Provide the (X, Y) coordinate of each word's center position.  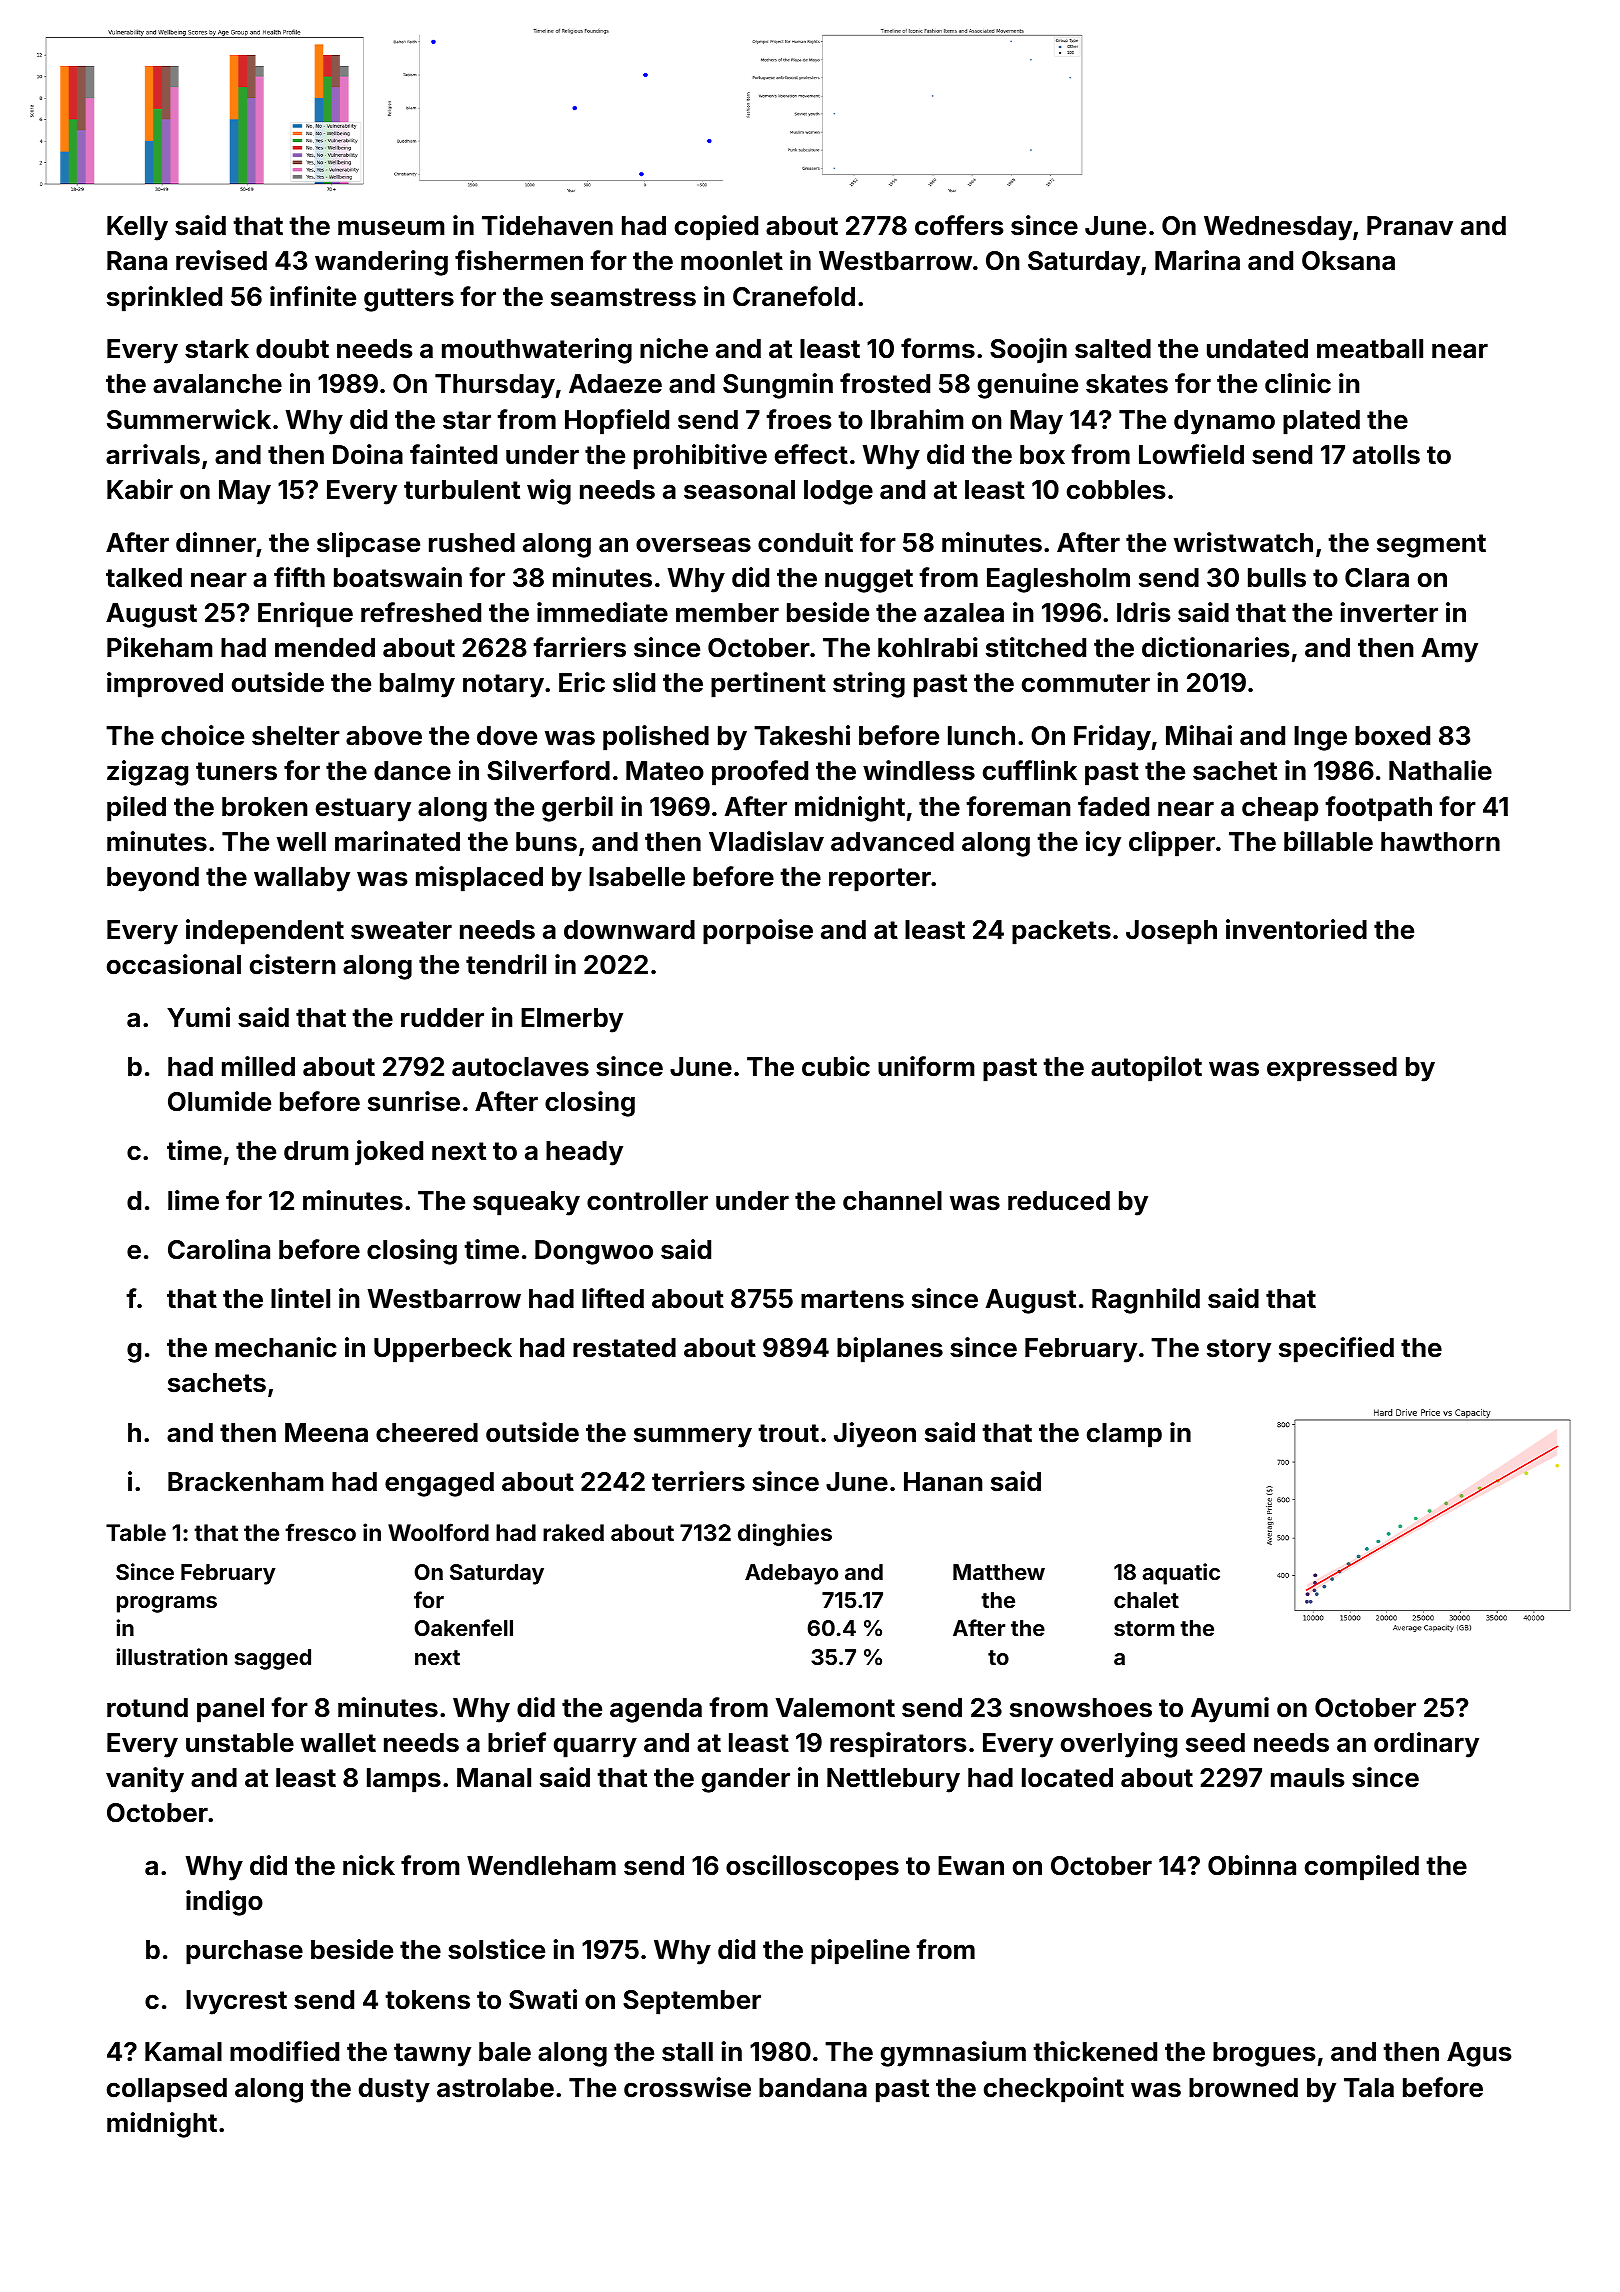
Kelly (137, 228)
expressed (1332, 1069)
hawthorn (1440, 842)
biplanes (890, 1350)
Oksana (1348, 261)
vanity (145, 1780)
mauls (1308, 1778)
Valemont (835, 1708)
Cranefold (794, 296)
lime (193, 1200)
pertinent (768, 685)
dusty (394, 2090)
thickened (1095, 2051)
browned (1243, 2088)
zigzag (147, 773)
